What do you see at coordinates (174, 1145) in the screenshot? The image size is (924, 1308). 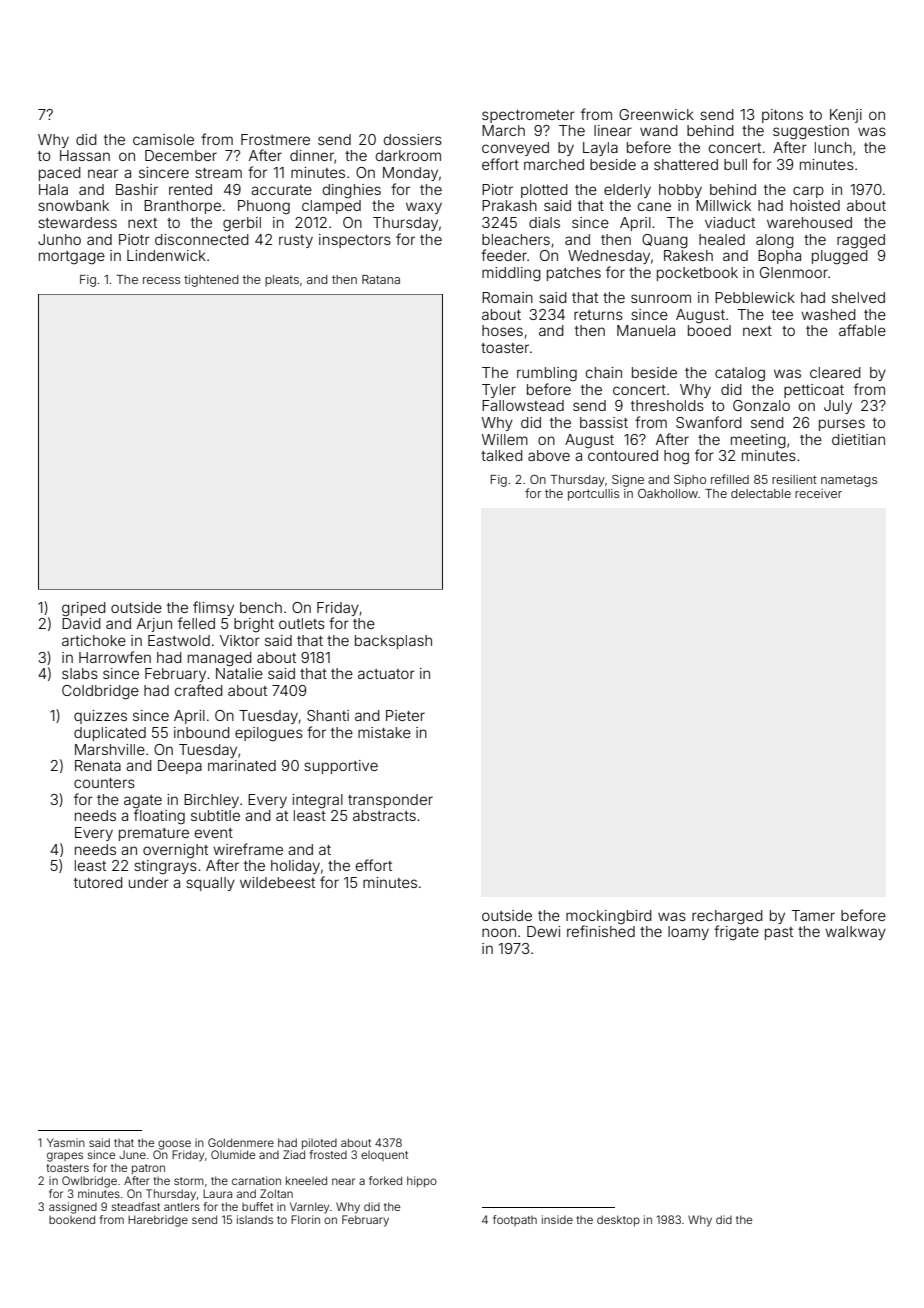 I see `goose` at bounding box center [174, 1145].
